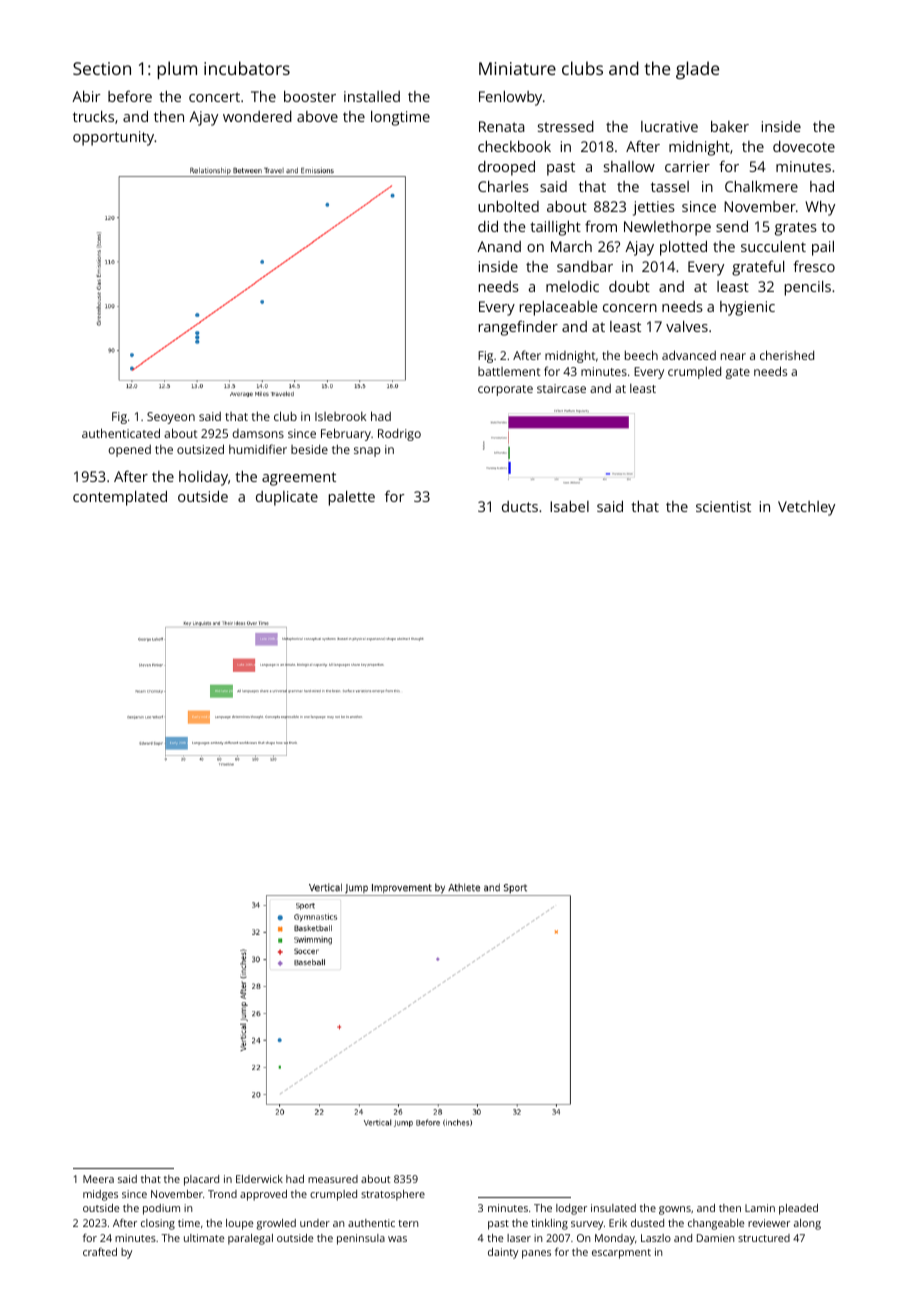 This screenshot has width=908, height=1316. What do you see at coordinates (259, 1179) in the screenshot?
I see `Elderwick` at bounding box center [259, 1179].
